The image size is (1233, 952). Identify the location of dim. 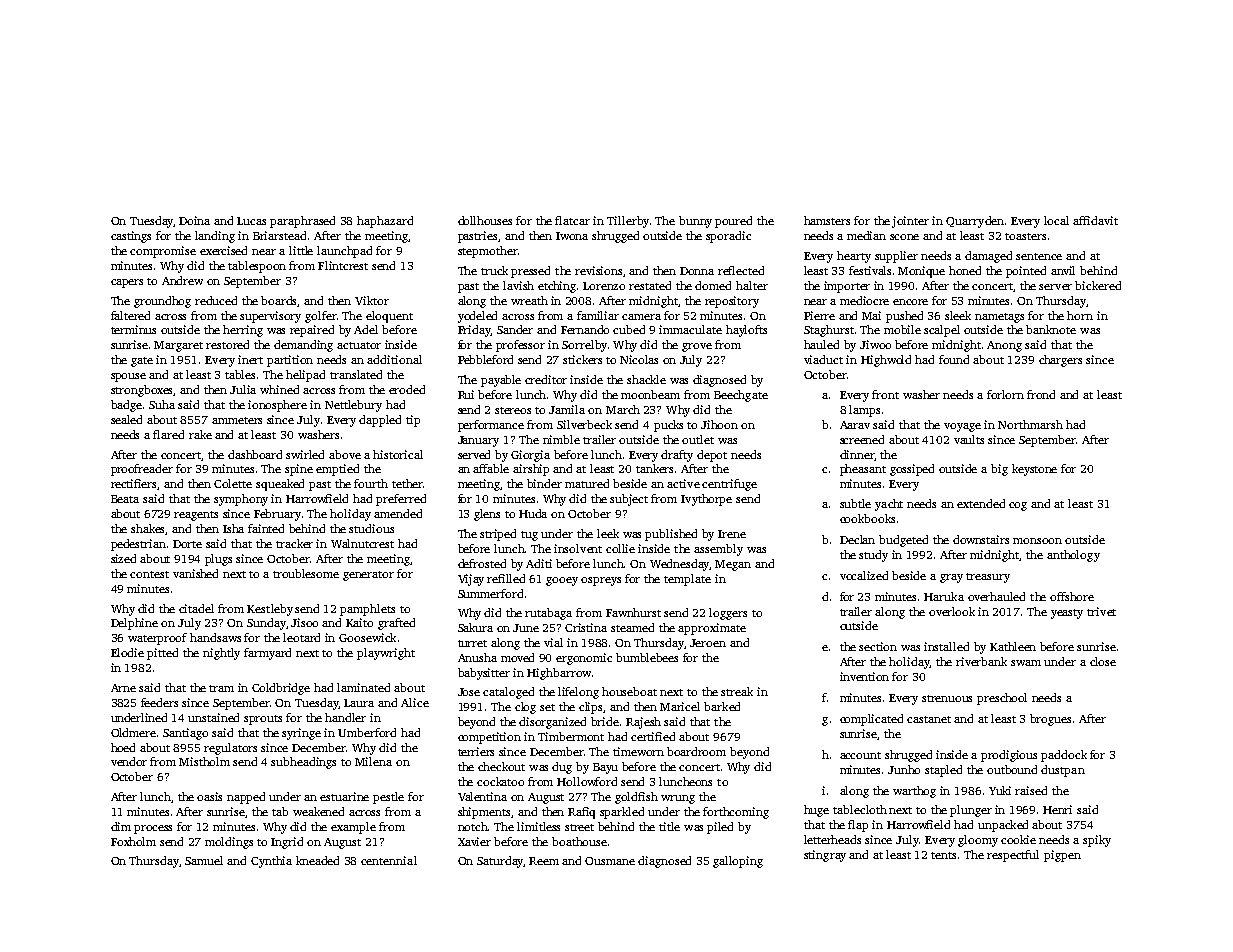
(121, 826).
